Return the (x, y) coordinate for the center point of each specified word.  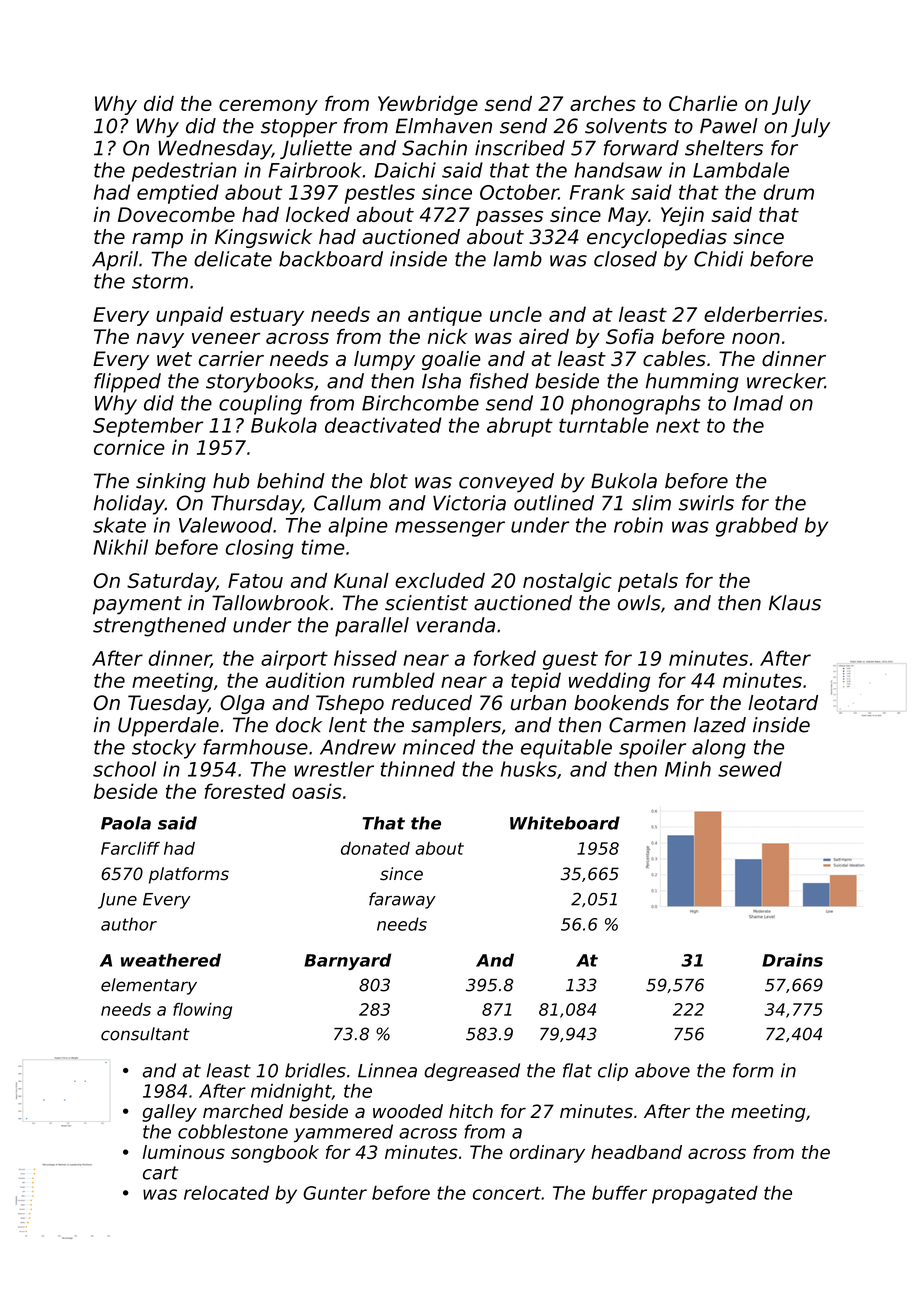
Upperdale (168, 727)
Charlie (703, 103)
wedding (609, 682)
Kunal (361, 580)
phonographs (636, 405)
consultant (145, 1034)
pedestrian (184, 172)
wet (174, 359)
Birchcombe (420, 403)
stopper (299, 128)
